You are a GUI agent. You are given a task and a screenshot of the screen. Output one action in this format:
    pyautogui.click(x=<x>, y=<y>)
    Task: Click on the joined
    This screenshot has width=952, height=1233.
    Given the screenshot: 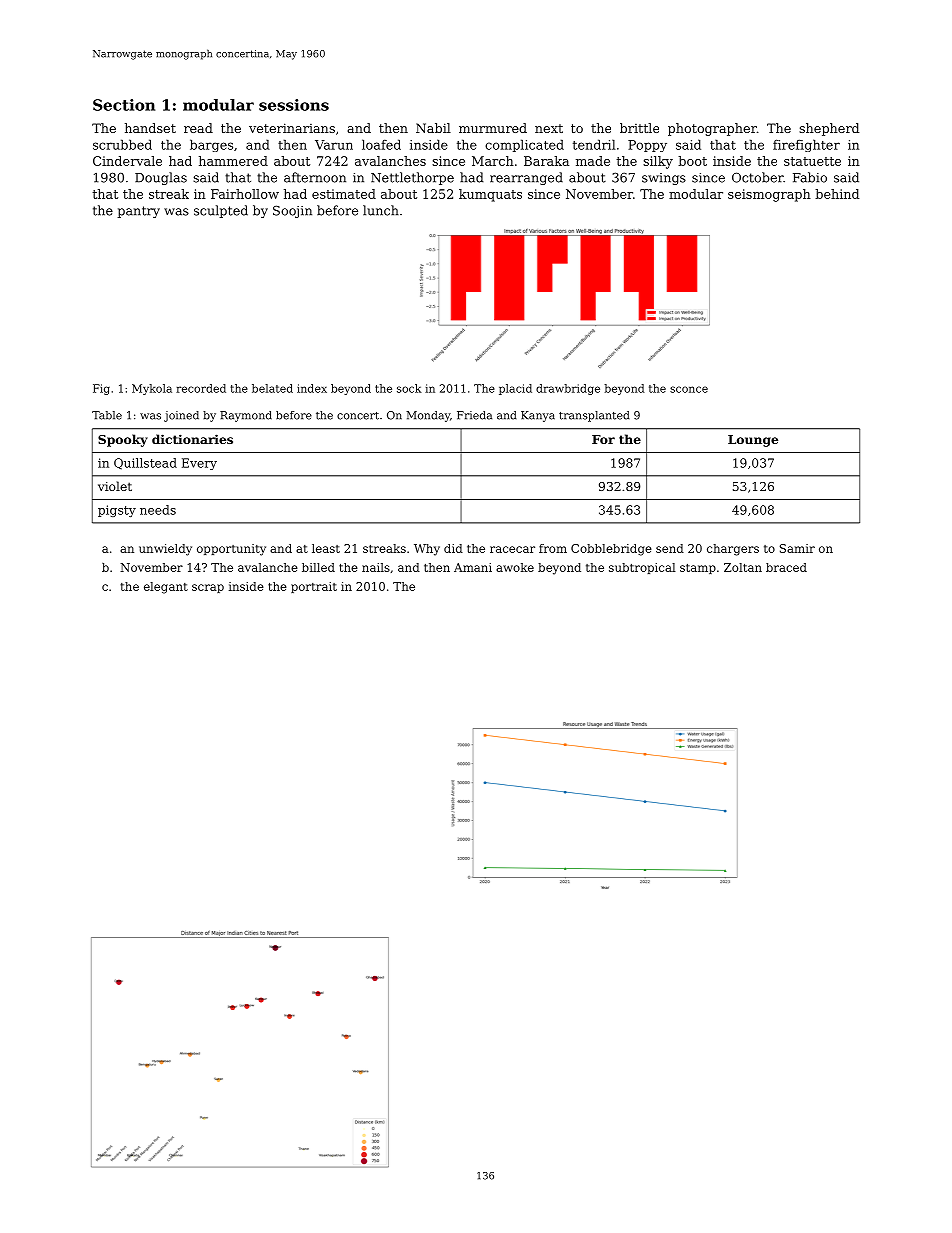 What is the action you would take?
    pyautogui.click(x=181, y=416)
